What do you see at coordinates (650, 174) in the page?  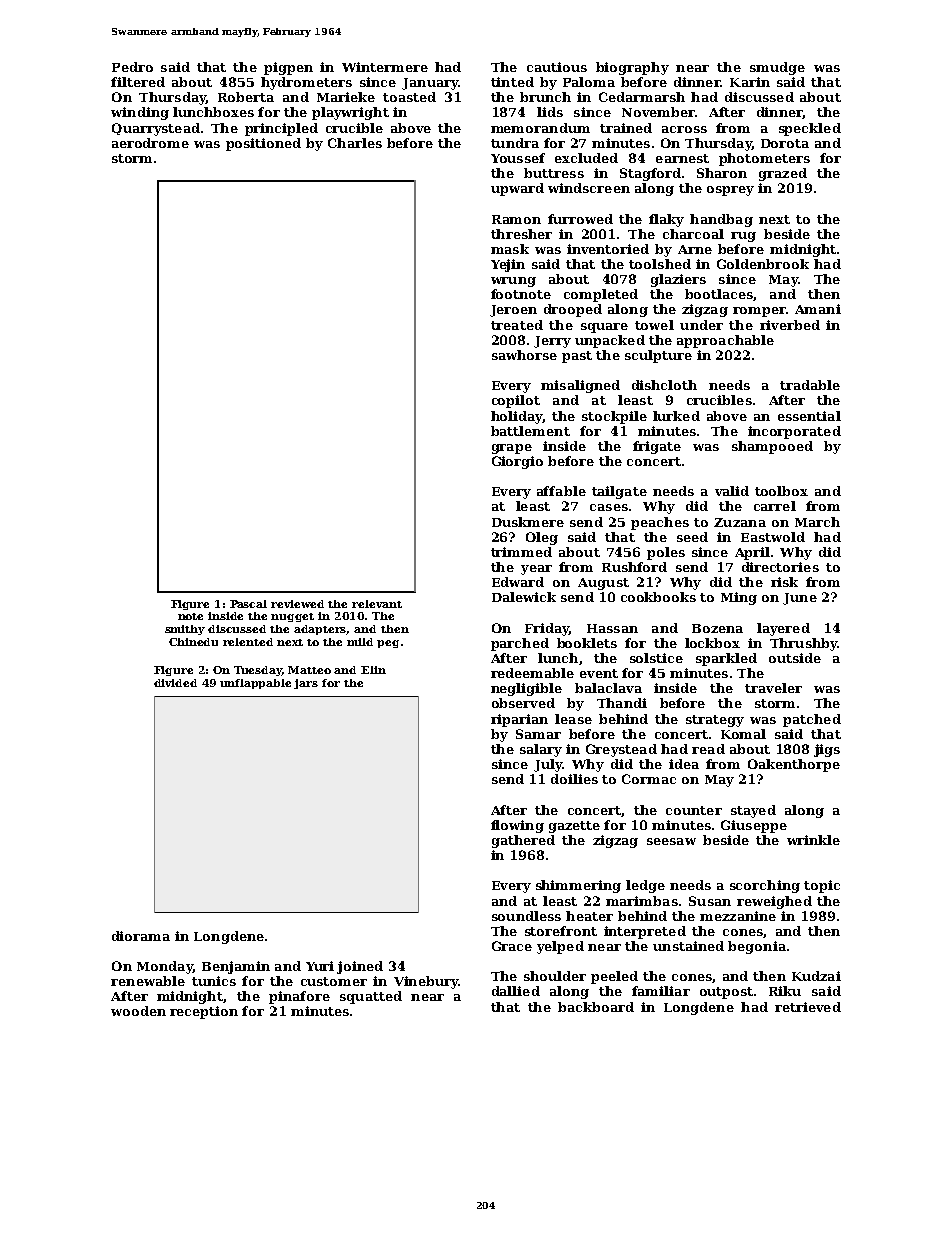 I see `Stagford` at bounding box center [650, 174].
